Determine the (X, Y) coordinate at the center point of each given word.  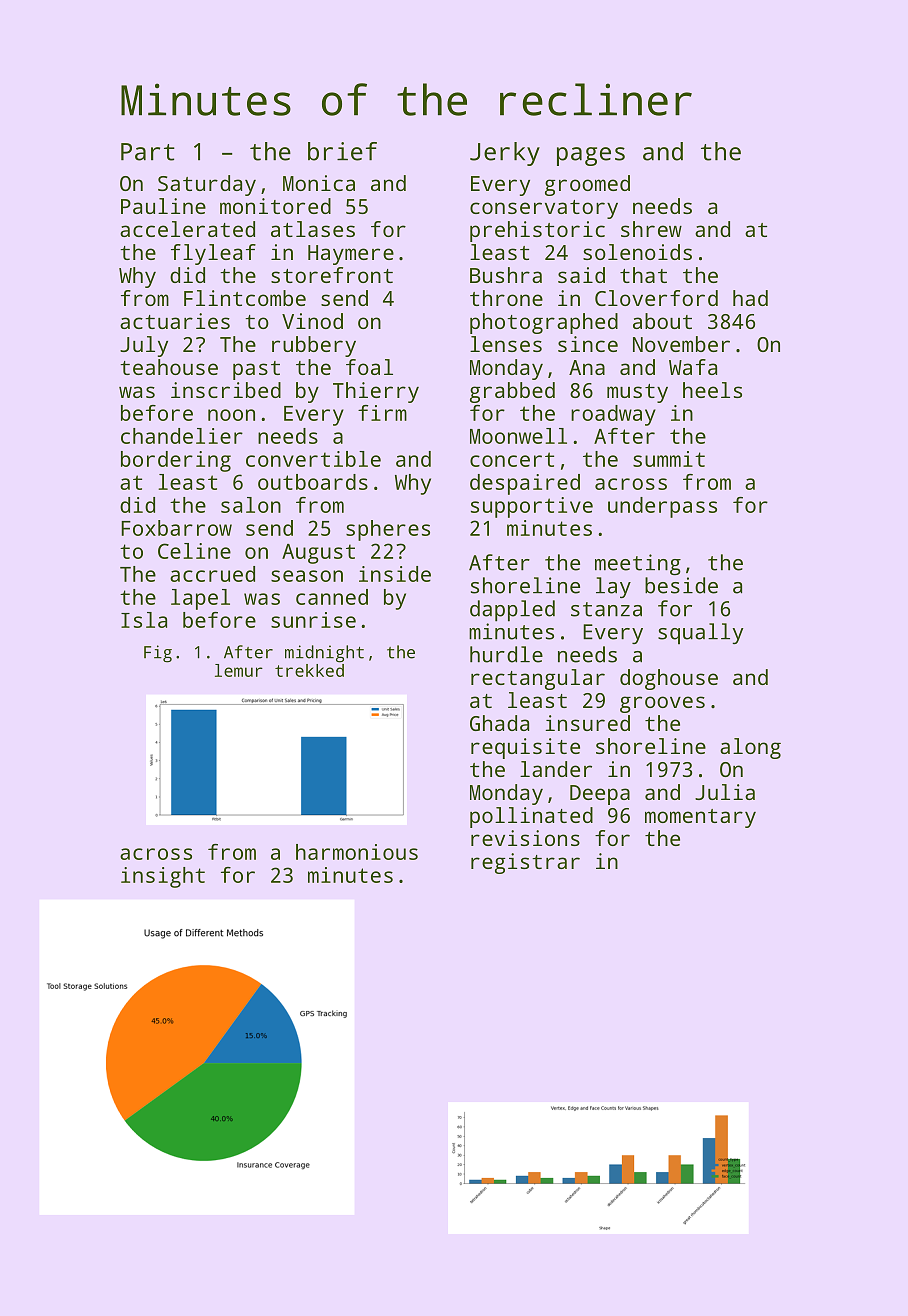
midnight (324, 654)
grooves (662, 704)
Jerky (505, 154)
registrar (525, 863)
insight (163, 877)
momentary (700, 818)
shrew (651, 229)
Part (148, 152)
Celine (194, 551)
